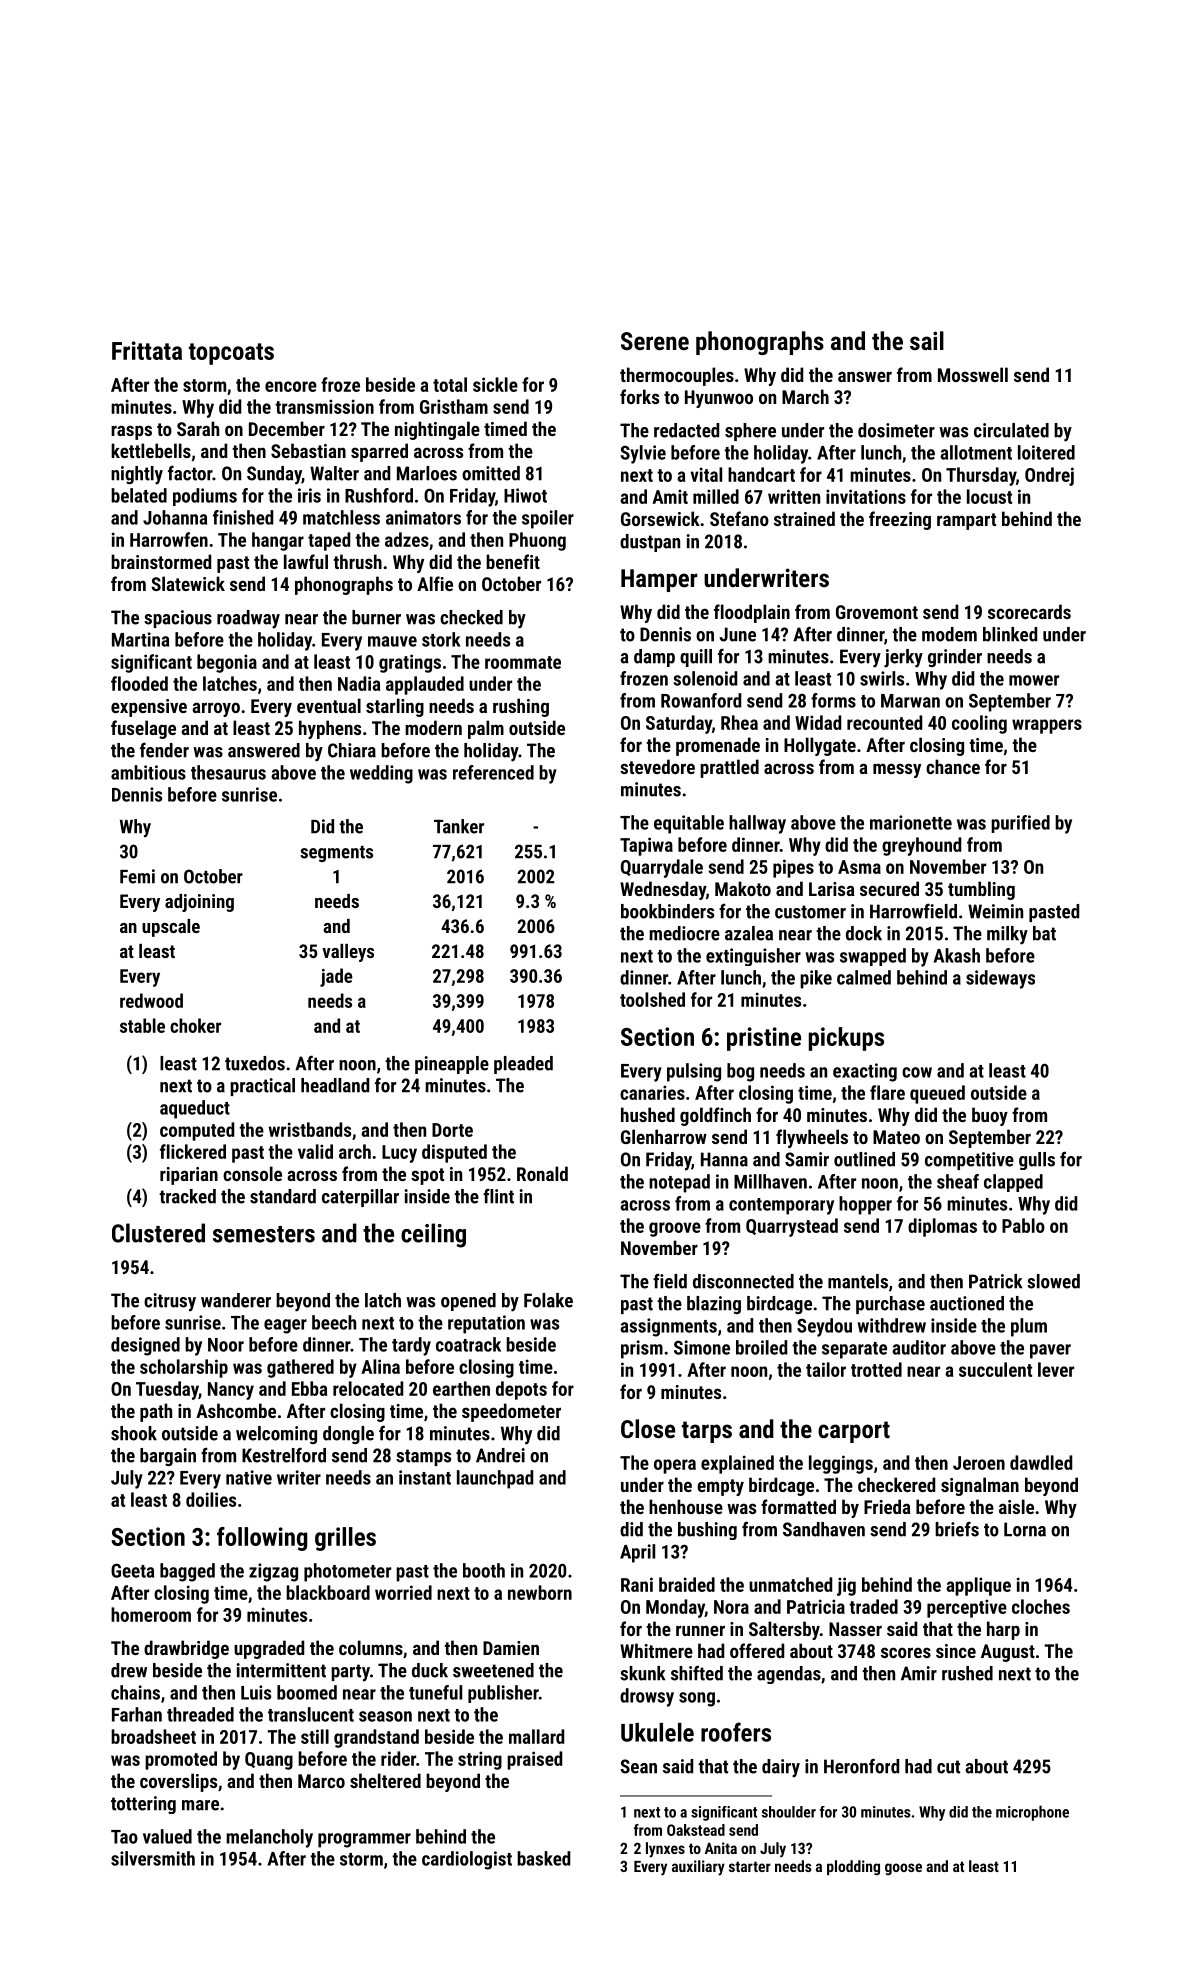 The height and width of the document is (1975, 1199). What do you see at coordinates (181, 1760) in the document?
I see `promoted` at bounding box center [181, 1760].
